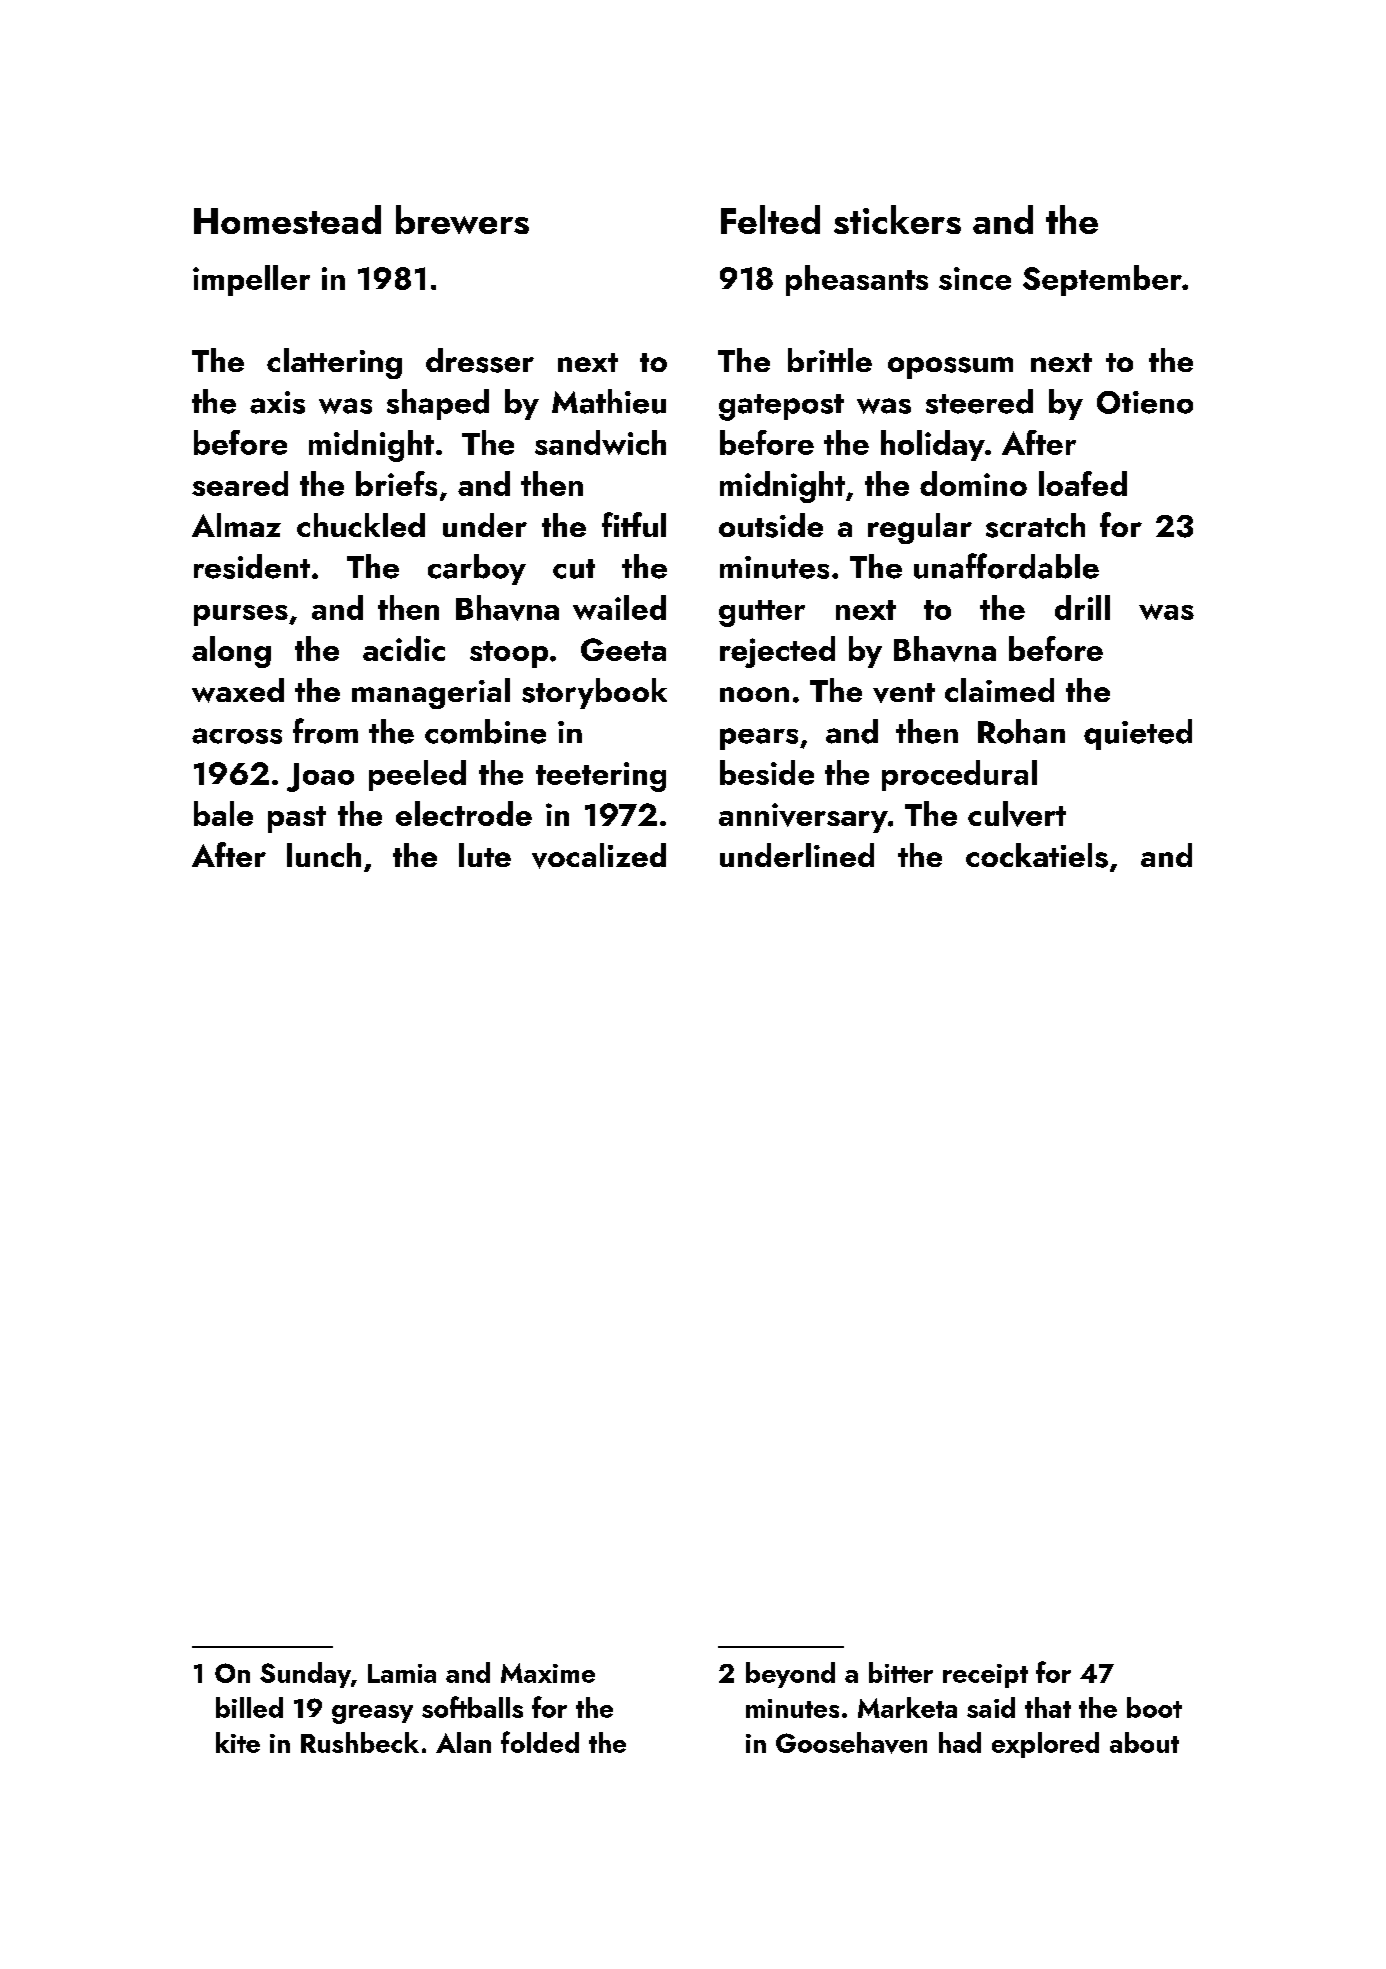  Describe the element at coordinates (334, 363) in the document. I see `clattering` at that location.
